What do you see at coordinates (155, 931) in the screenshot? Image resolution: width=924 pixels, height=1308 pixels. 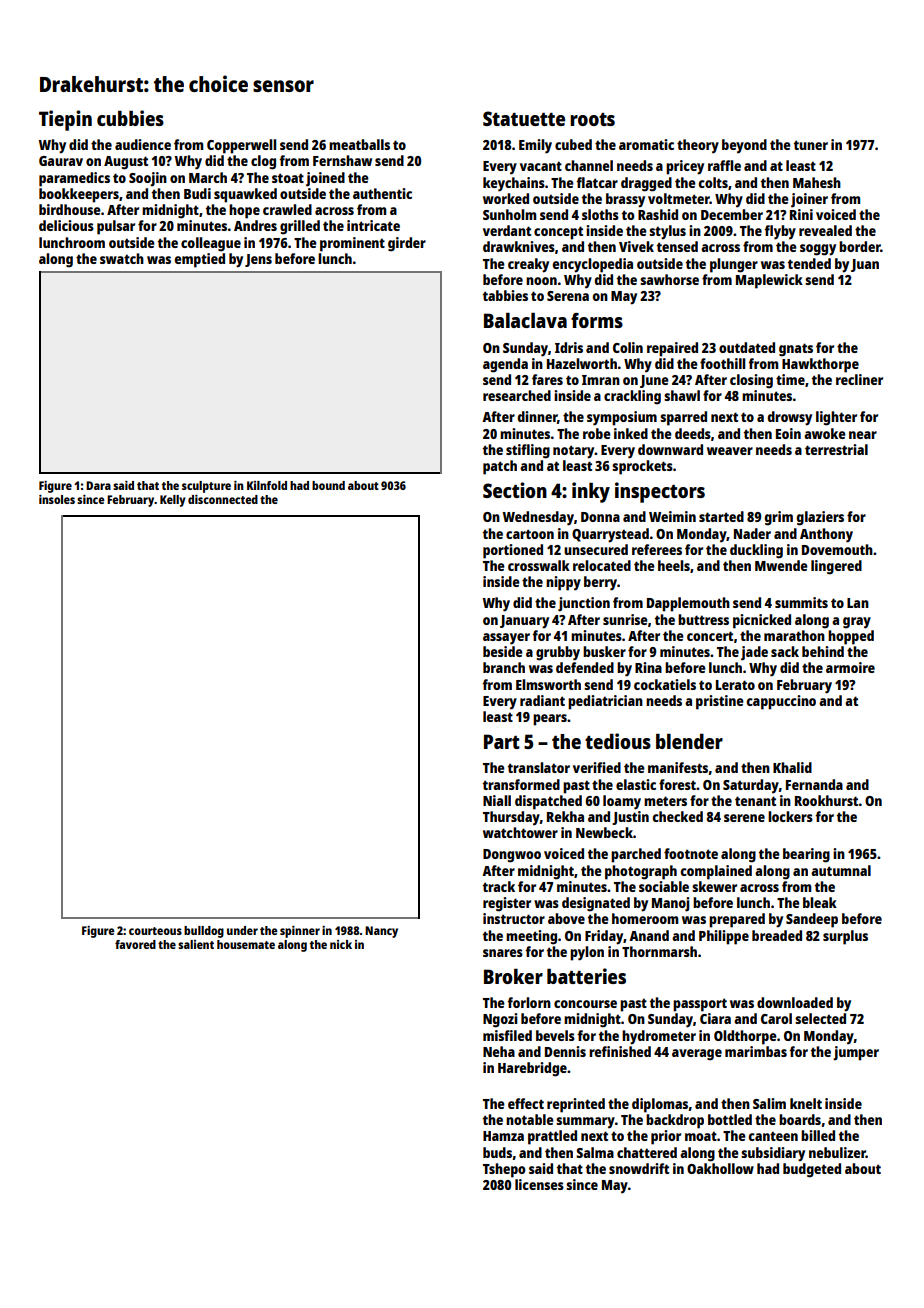 I see `courteous` at bounding box center [155, 931].
